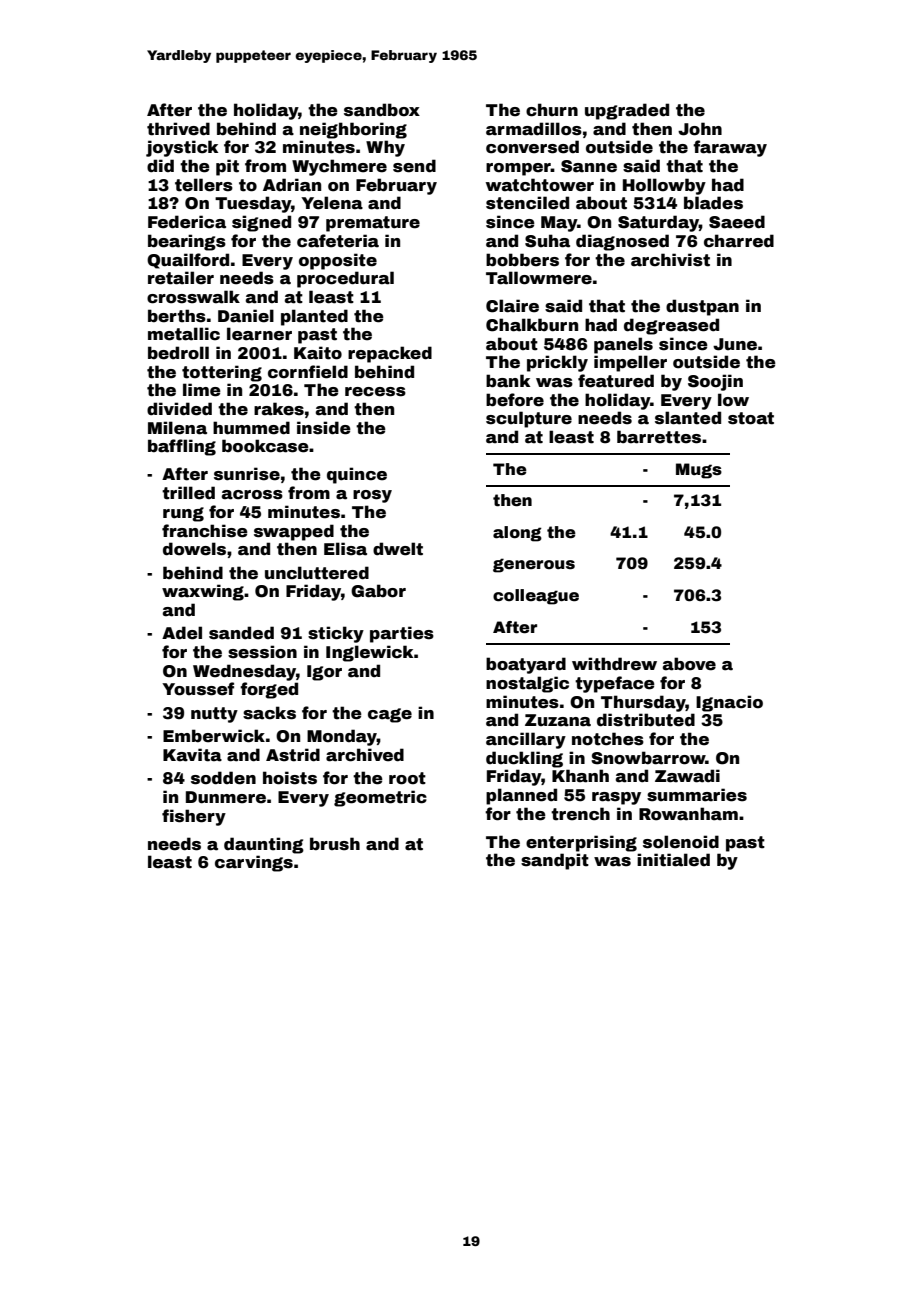  I want to click on withdrew, so click(614, 664).
